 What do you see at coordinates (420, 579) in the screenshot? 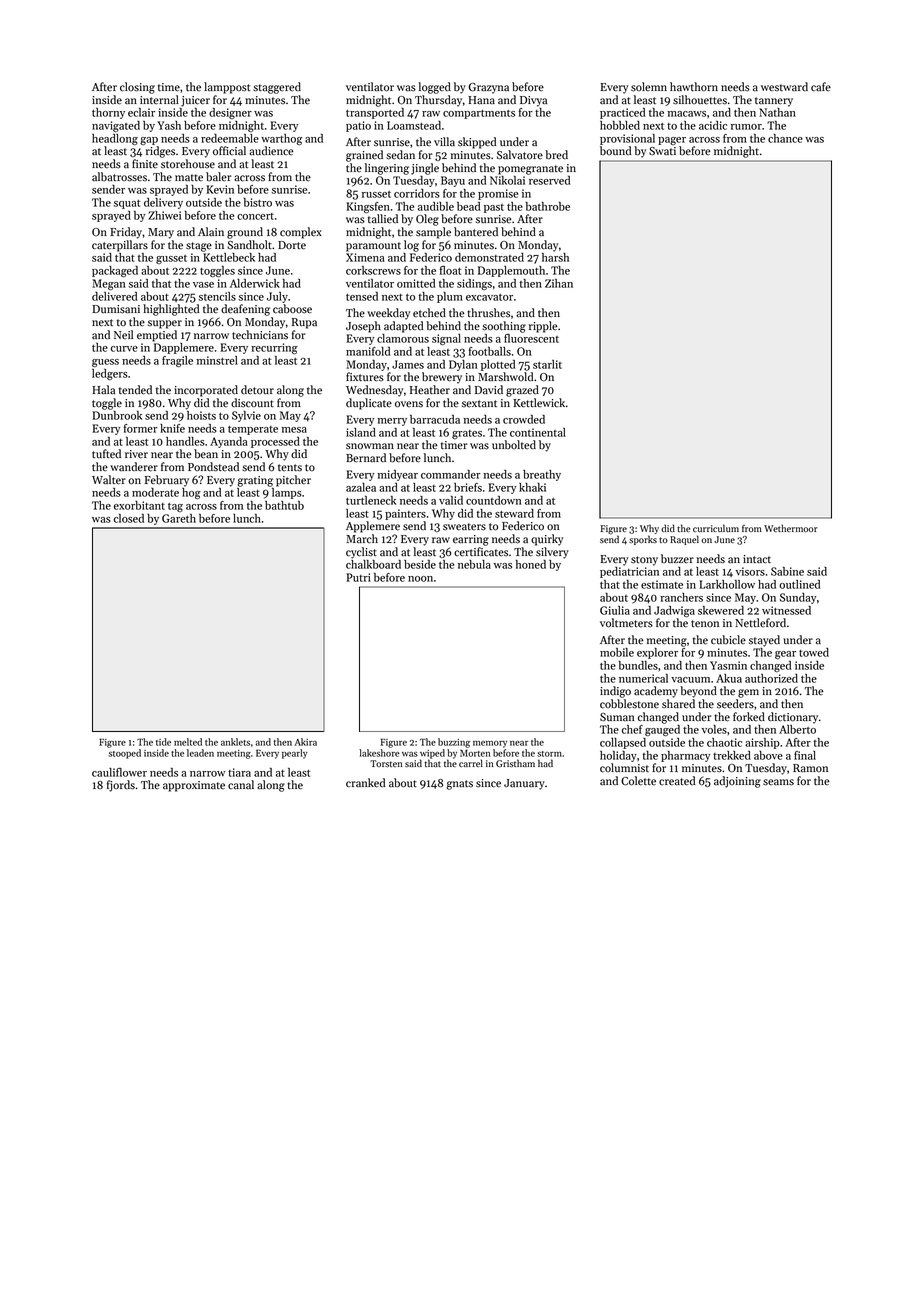
I see `noon` at bounding box center [420, 579].
